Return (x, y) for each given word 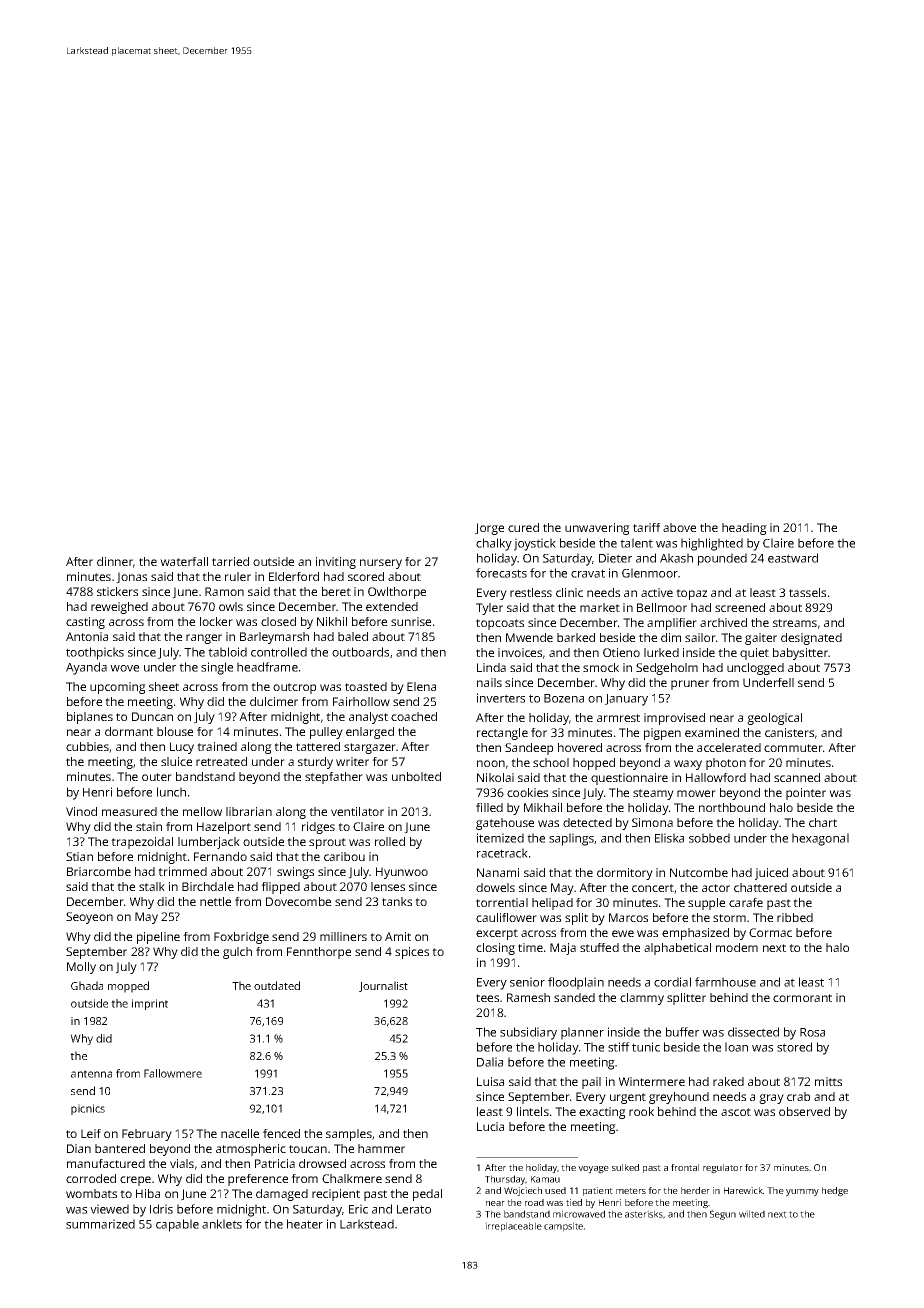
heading (744, 529)
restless (531, 592)
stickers (117, 591)
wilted (752, 1214)
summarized (100, 1224)
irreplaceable (513, 1227)
